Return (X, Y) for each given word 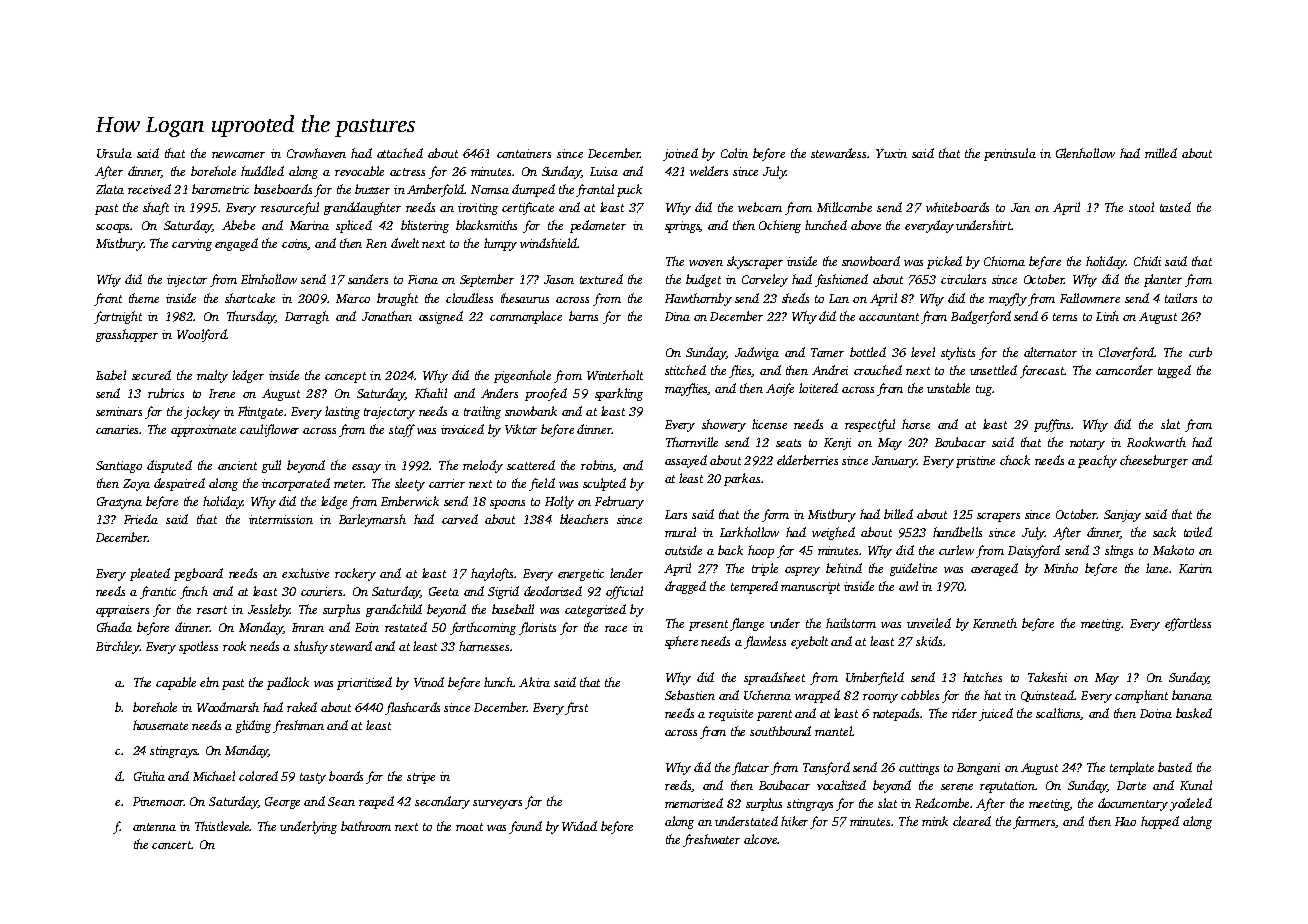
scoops (112, 228)
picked (944, 262)
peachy (1097, 461)
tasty (313, 778)
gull (271, 466)
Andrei (830, 370)
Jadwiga (757, 353)
